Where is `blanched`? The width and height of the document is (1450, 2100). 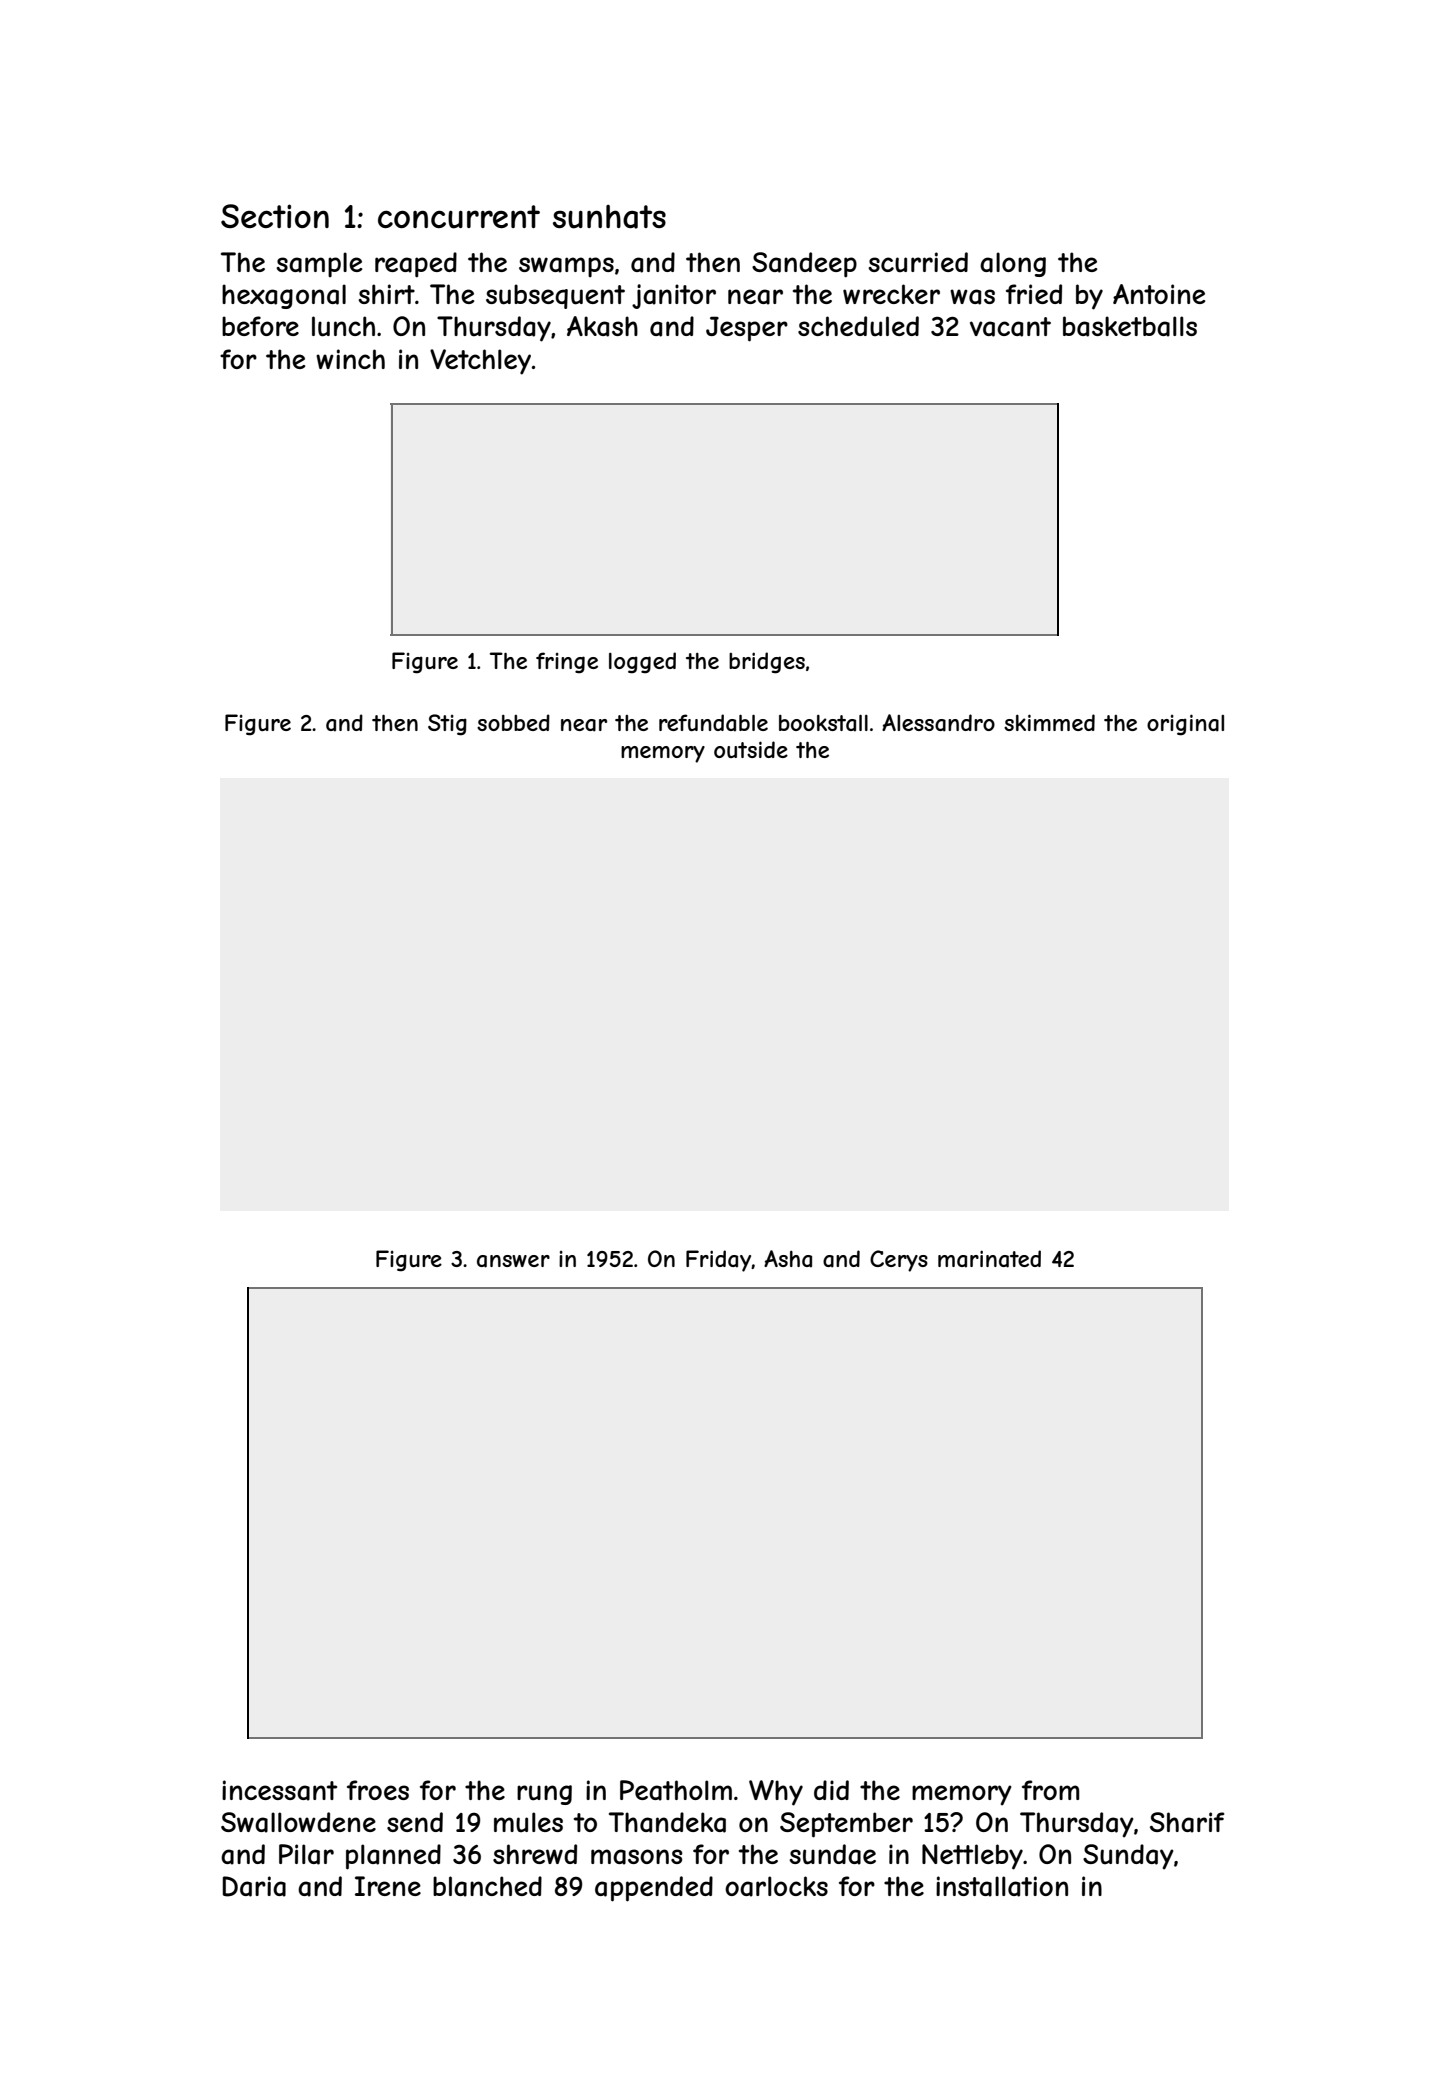
blanched is located at coordinates (487, 1886).
